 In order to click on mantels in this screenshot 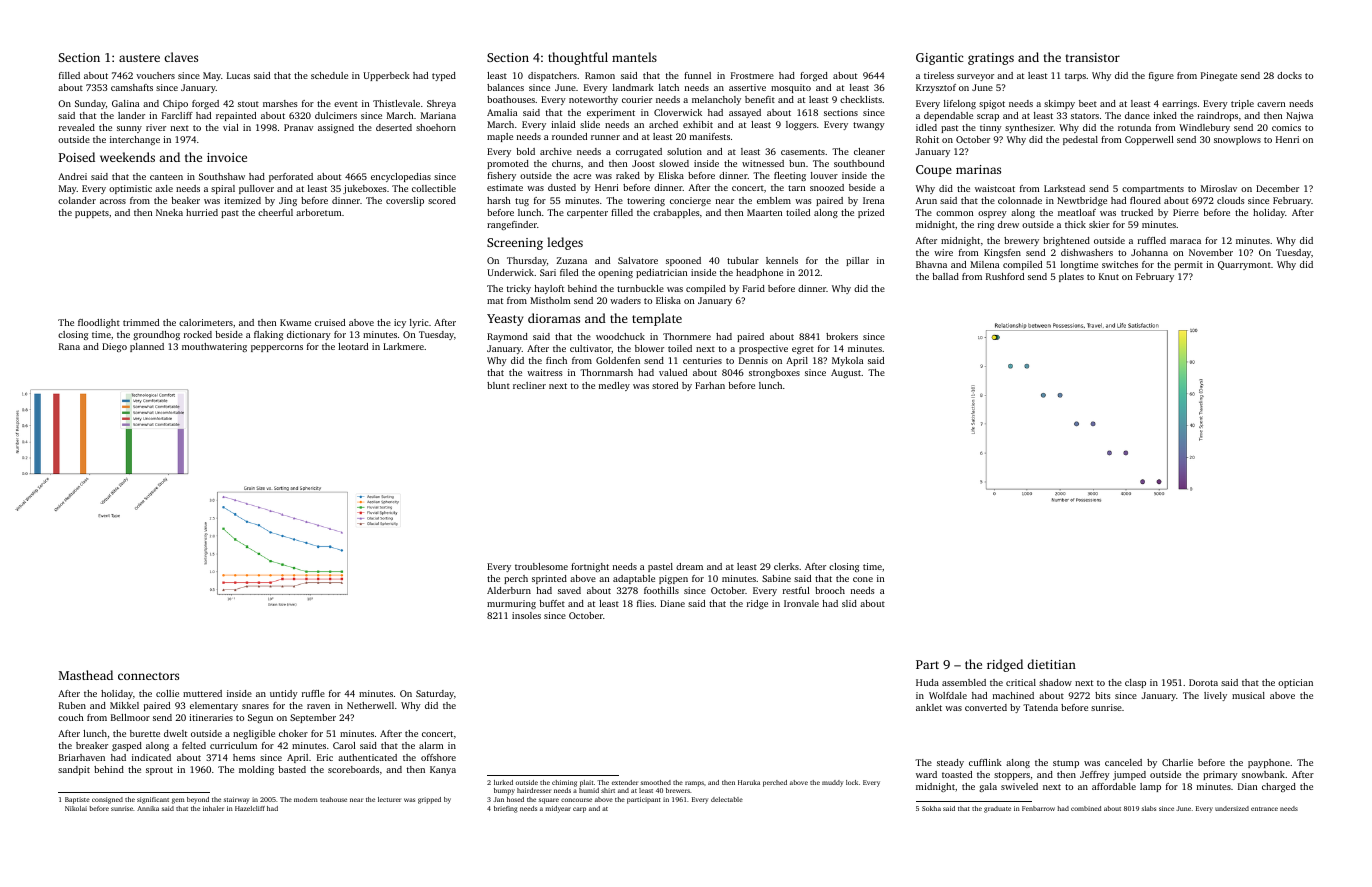, I will do `click(634, 57)`.
